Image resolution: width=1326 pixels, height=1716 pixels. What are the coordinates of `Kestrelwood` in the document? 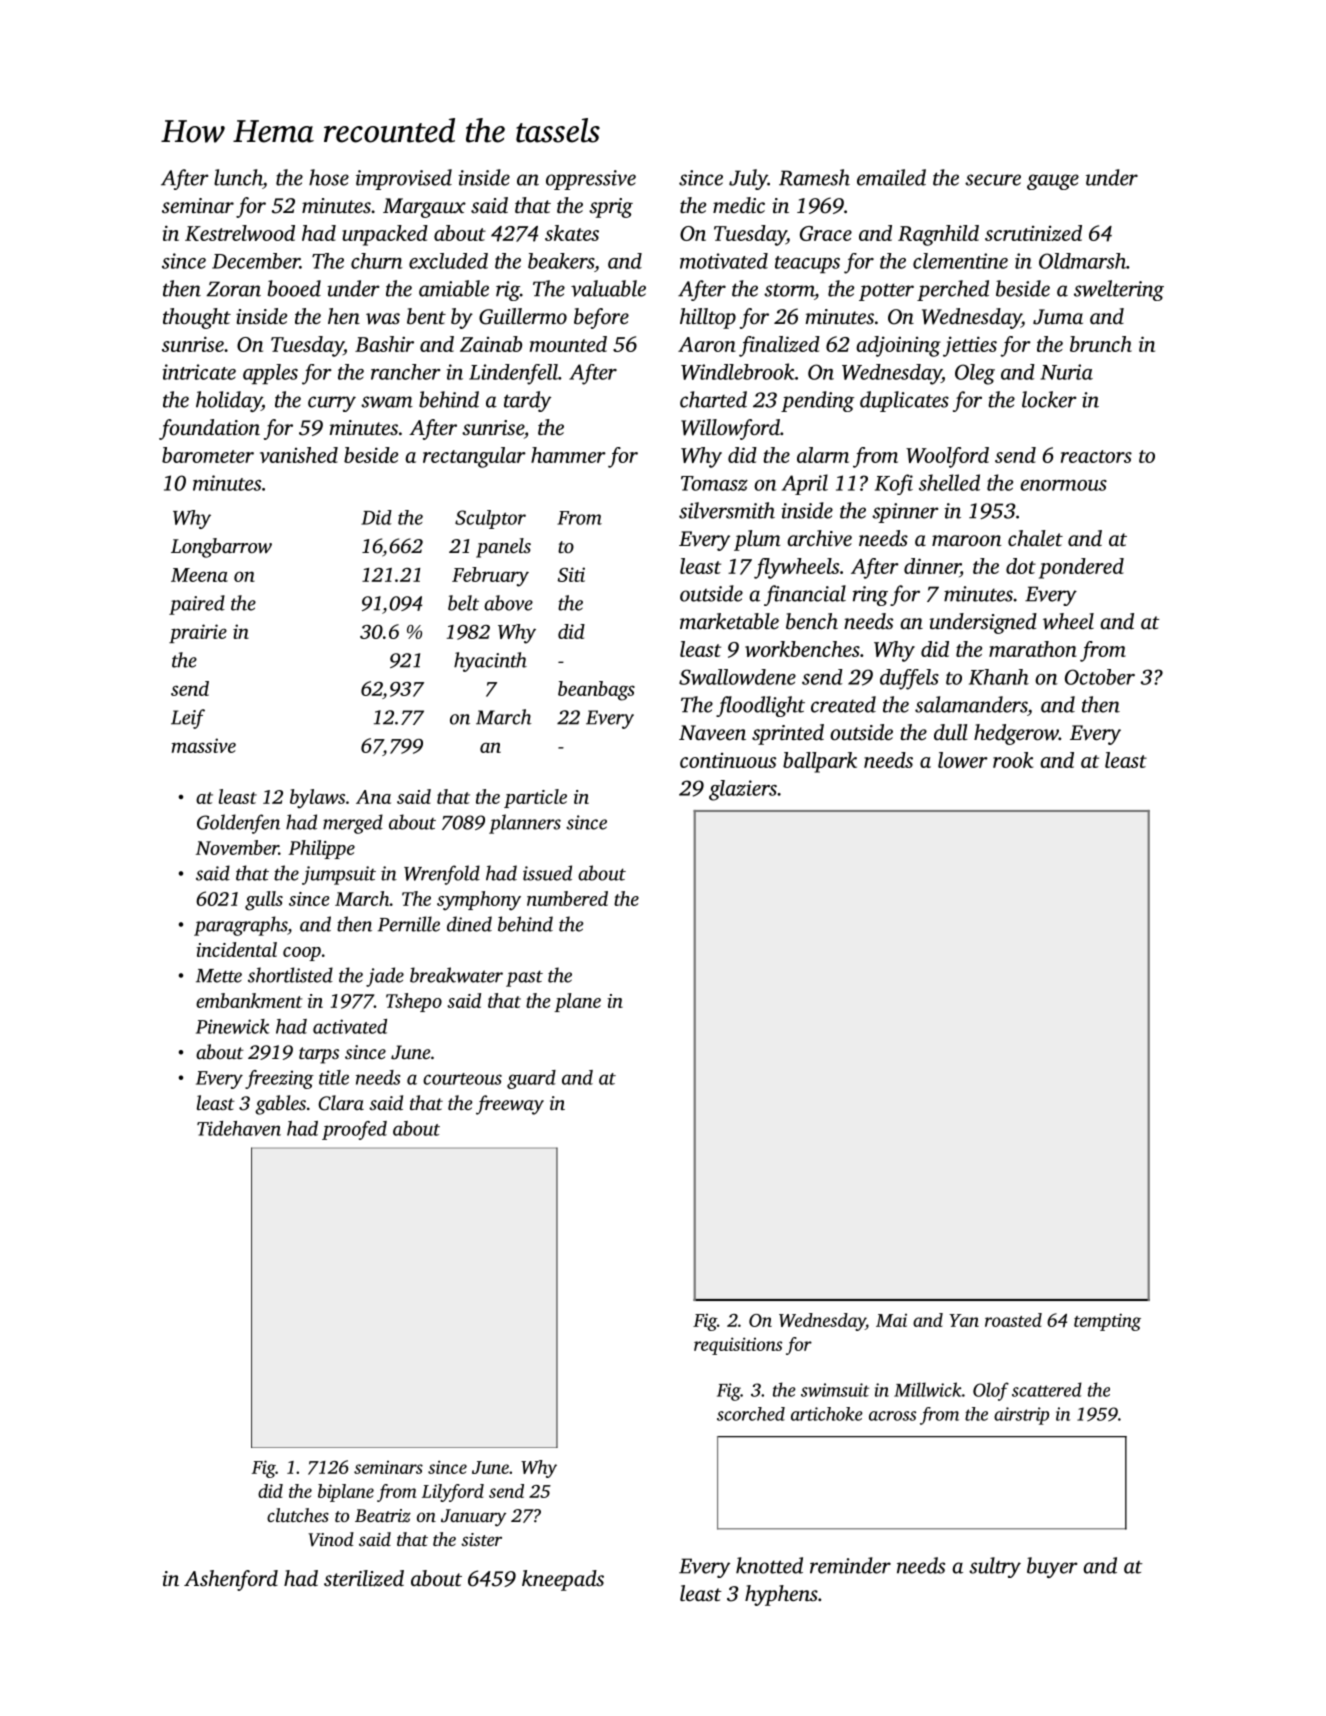 It's located at (240, 233).
